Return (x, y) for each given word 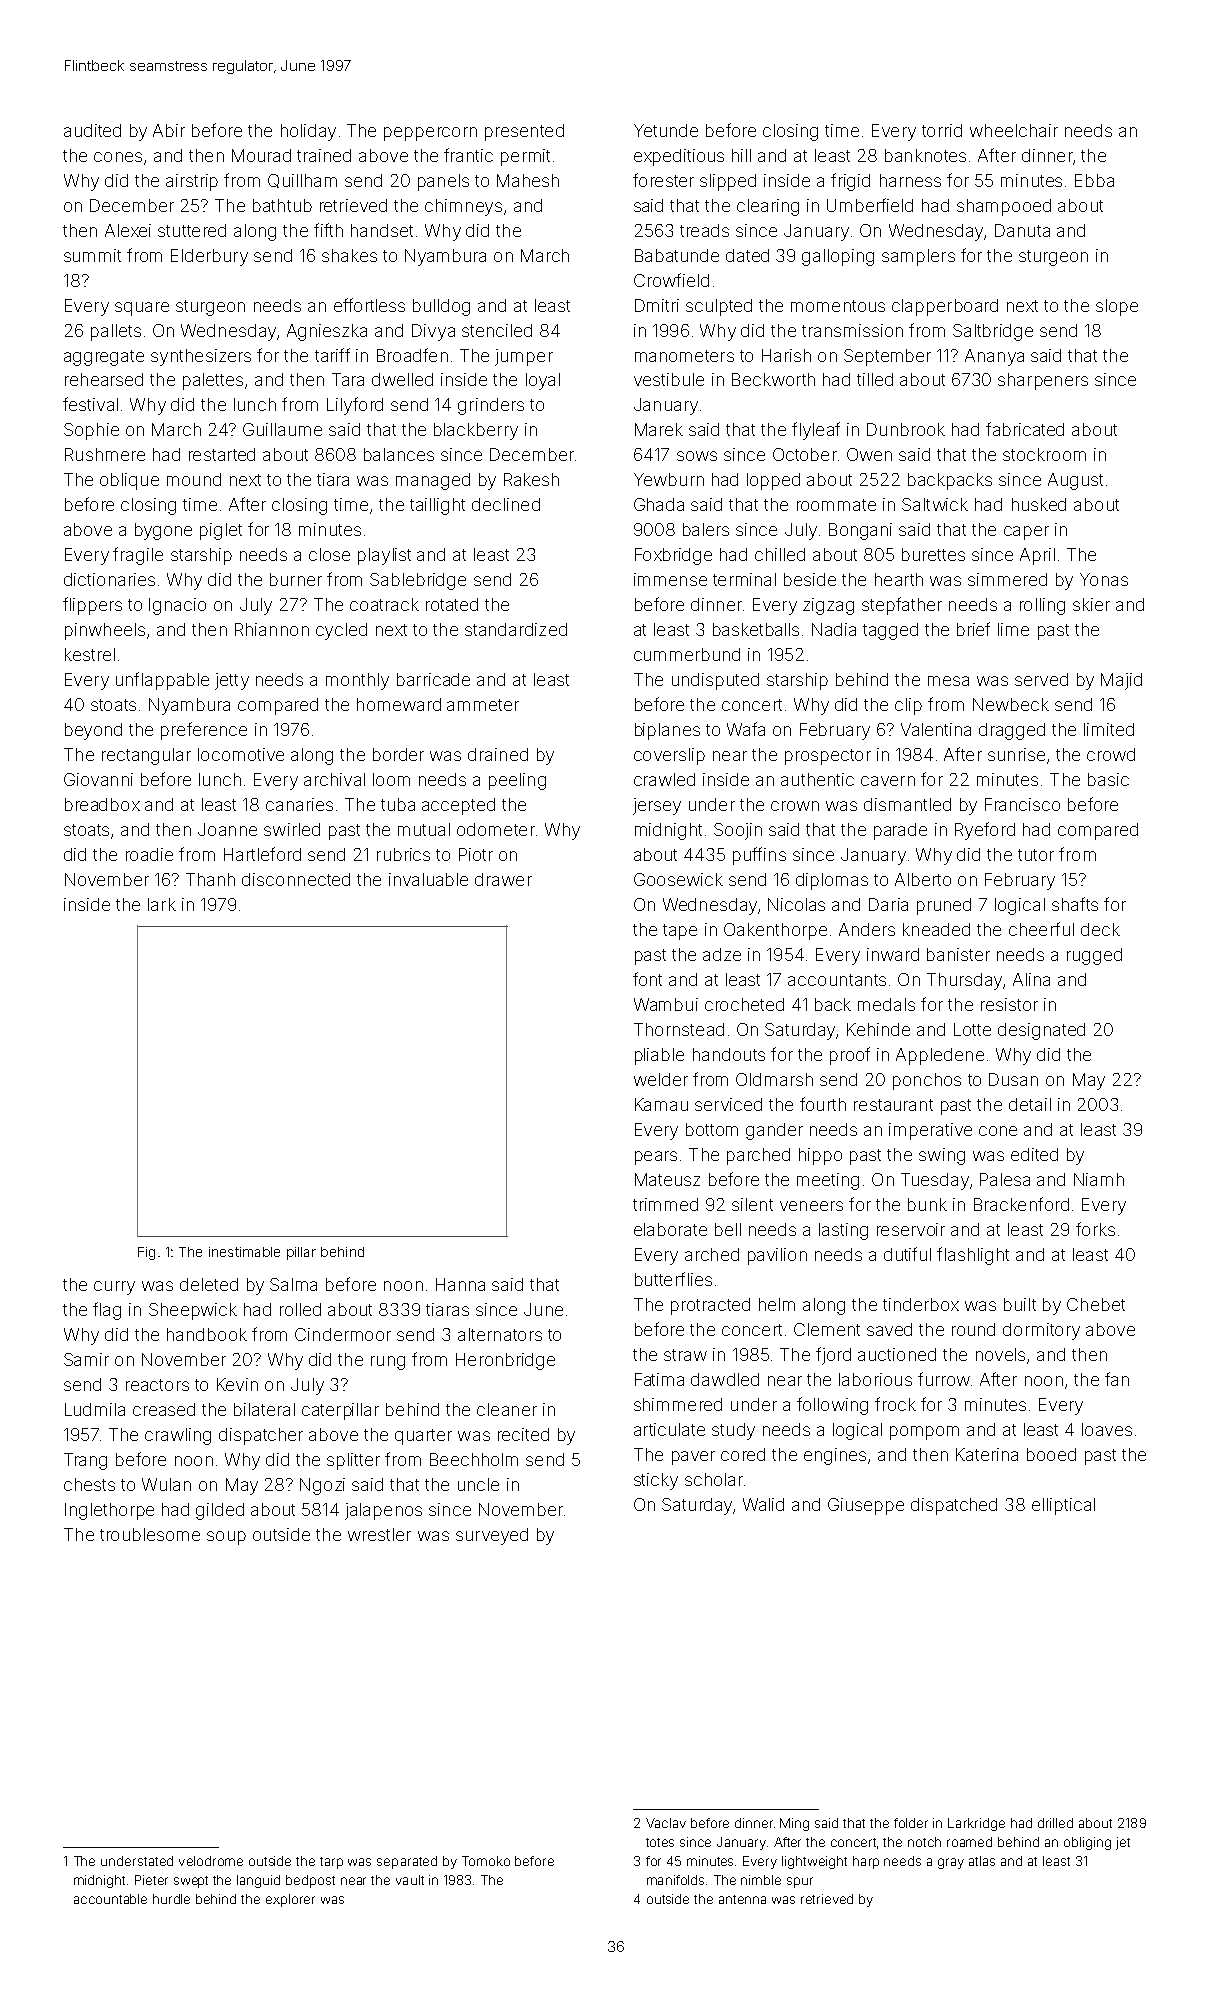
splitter (353, 1461)
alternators (500, 1334)
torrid (942, 130)
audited (92, 130)
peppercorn (430, 134)
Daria (888, 904)
